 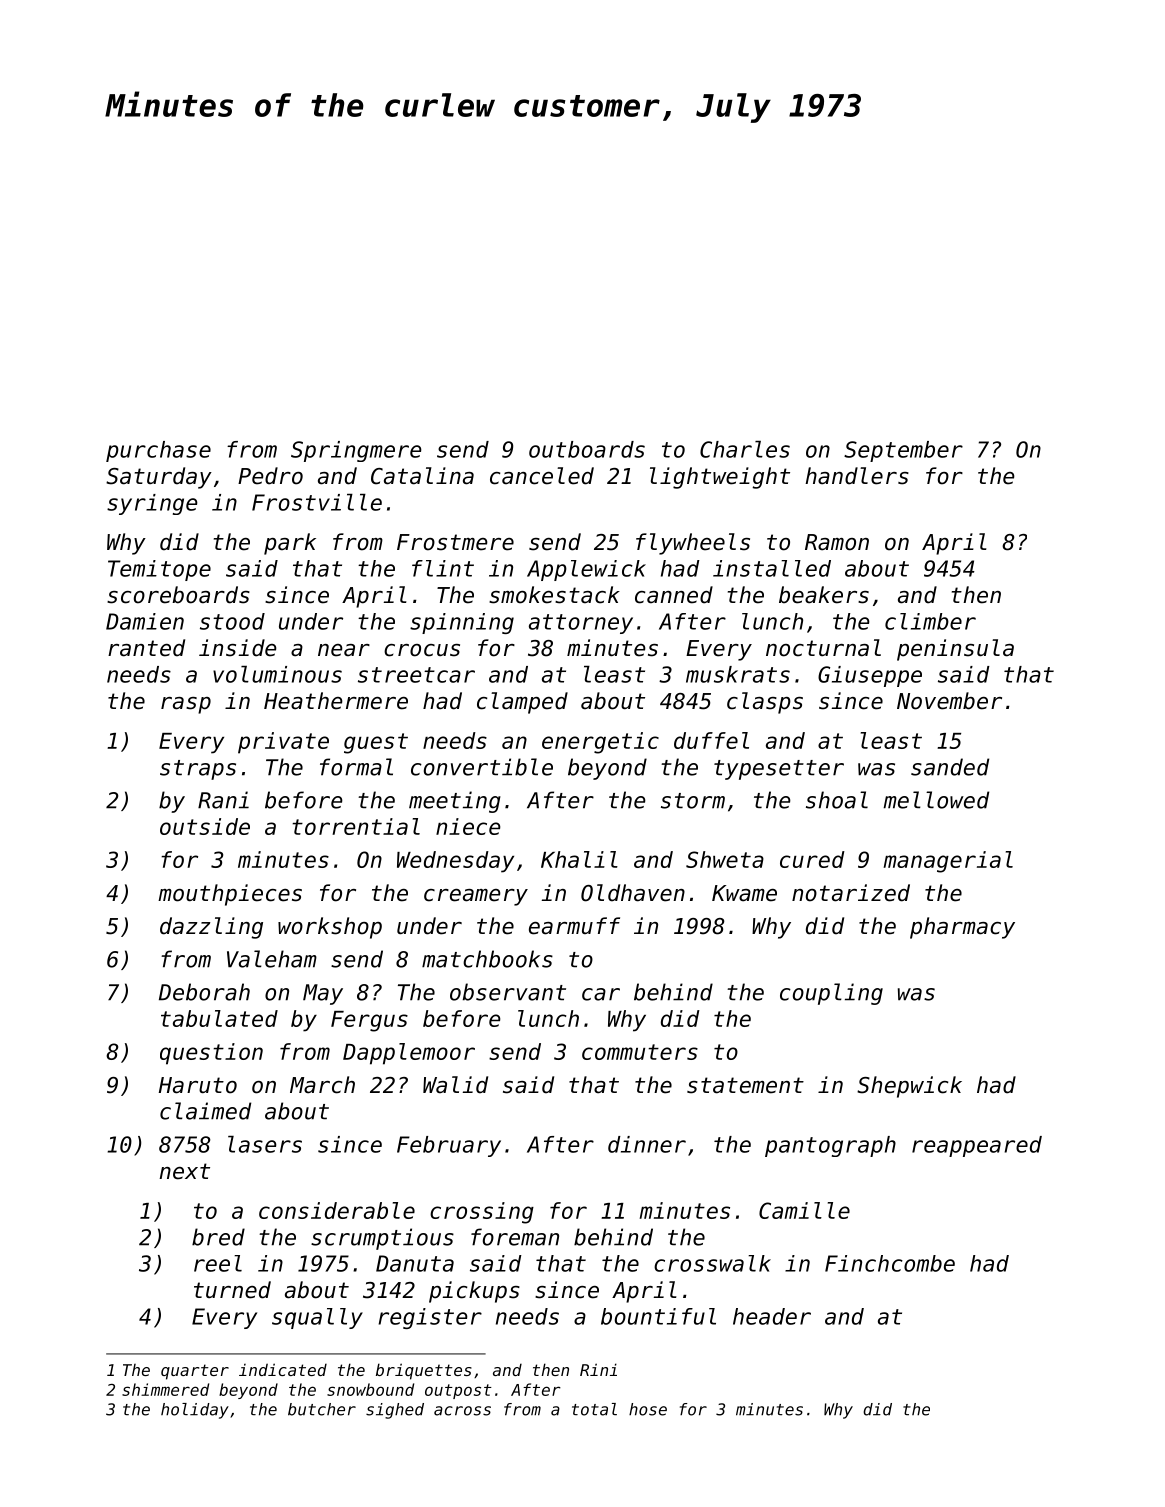 I want to click on foreman, so click(x=515, y=1237).
